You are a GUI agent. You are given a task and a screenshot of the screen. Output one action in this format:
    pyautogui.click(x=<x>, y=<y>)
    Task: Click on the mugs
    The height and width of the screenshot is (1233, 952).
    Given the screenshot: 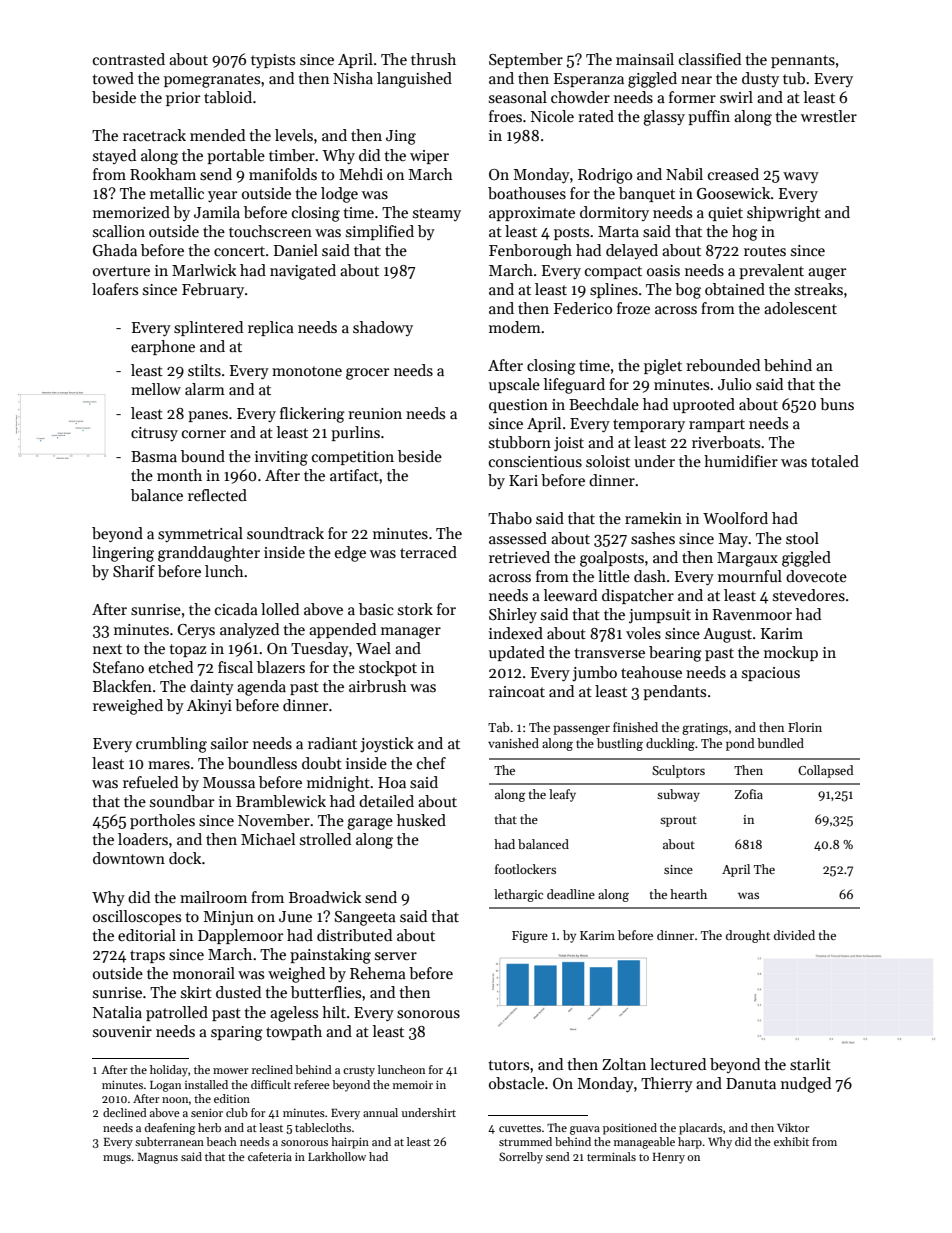 What is the action you would take?
    pyautogui.click(x=117, y=1159)
